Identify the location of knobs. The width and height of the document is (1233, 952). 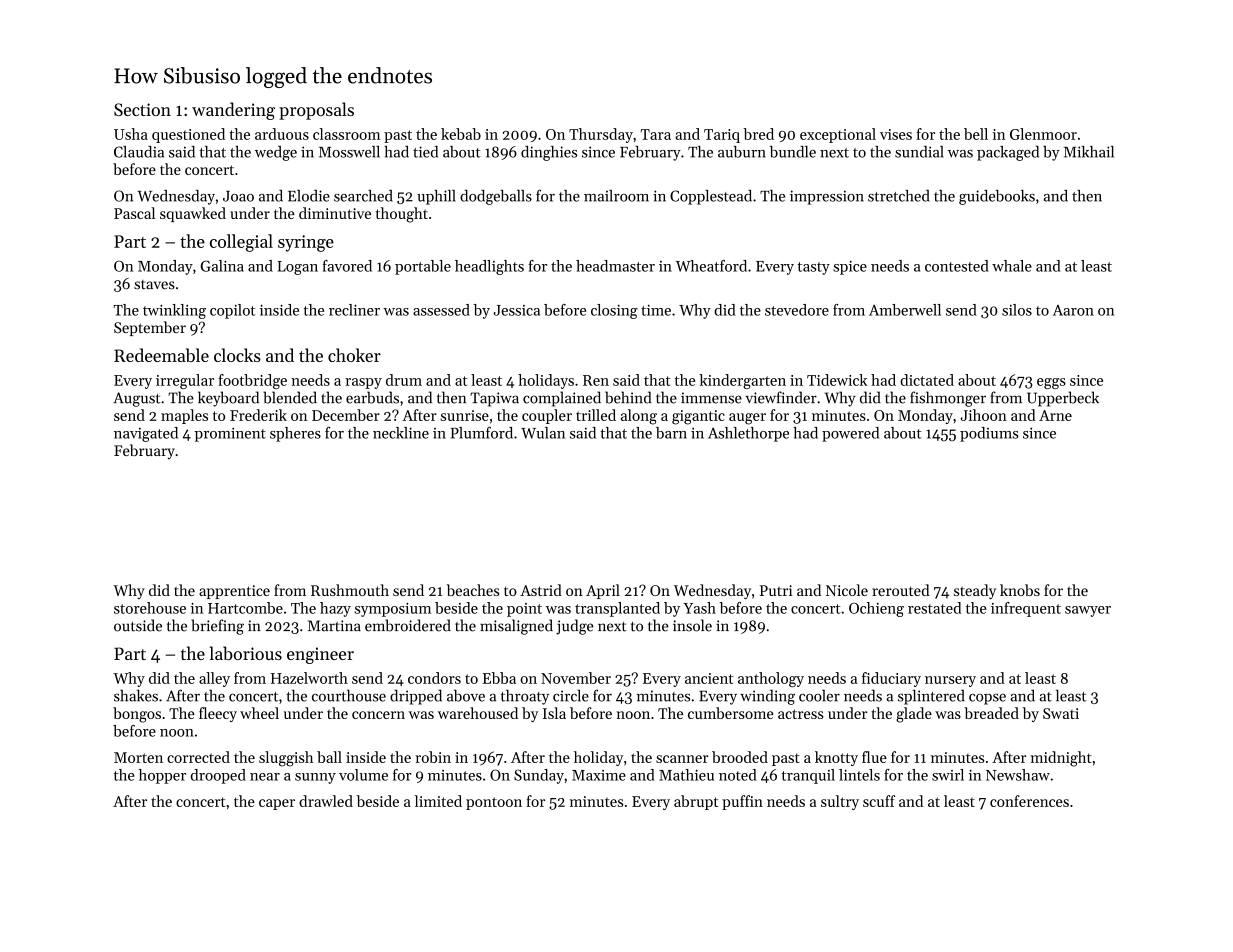
(1020, 590).
